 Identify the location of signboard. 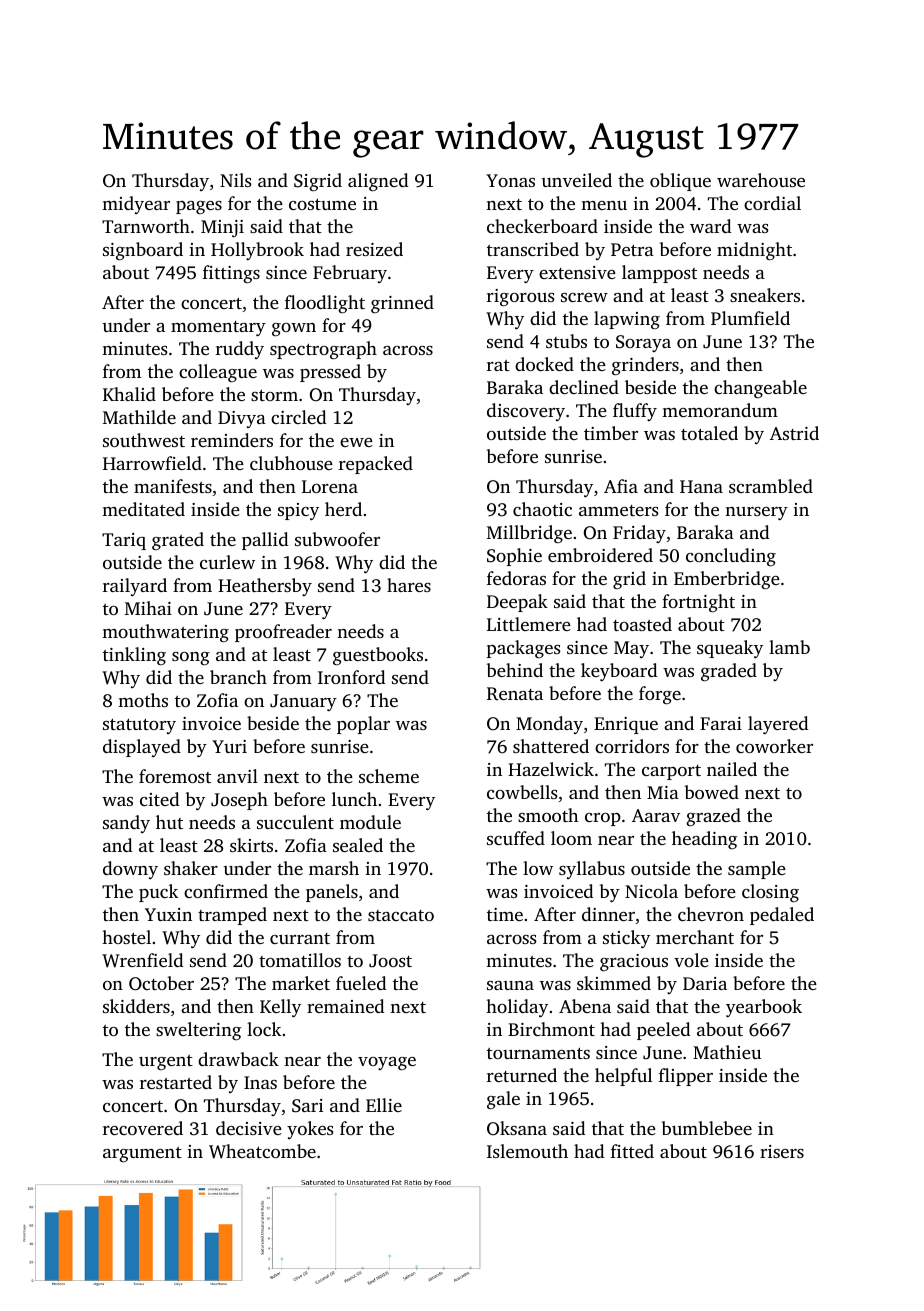
(143, 251).
